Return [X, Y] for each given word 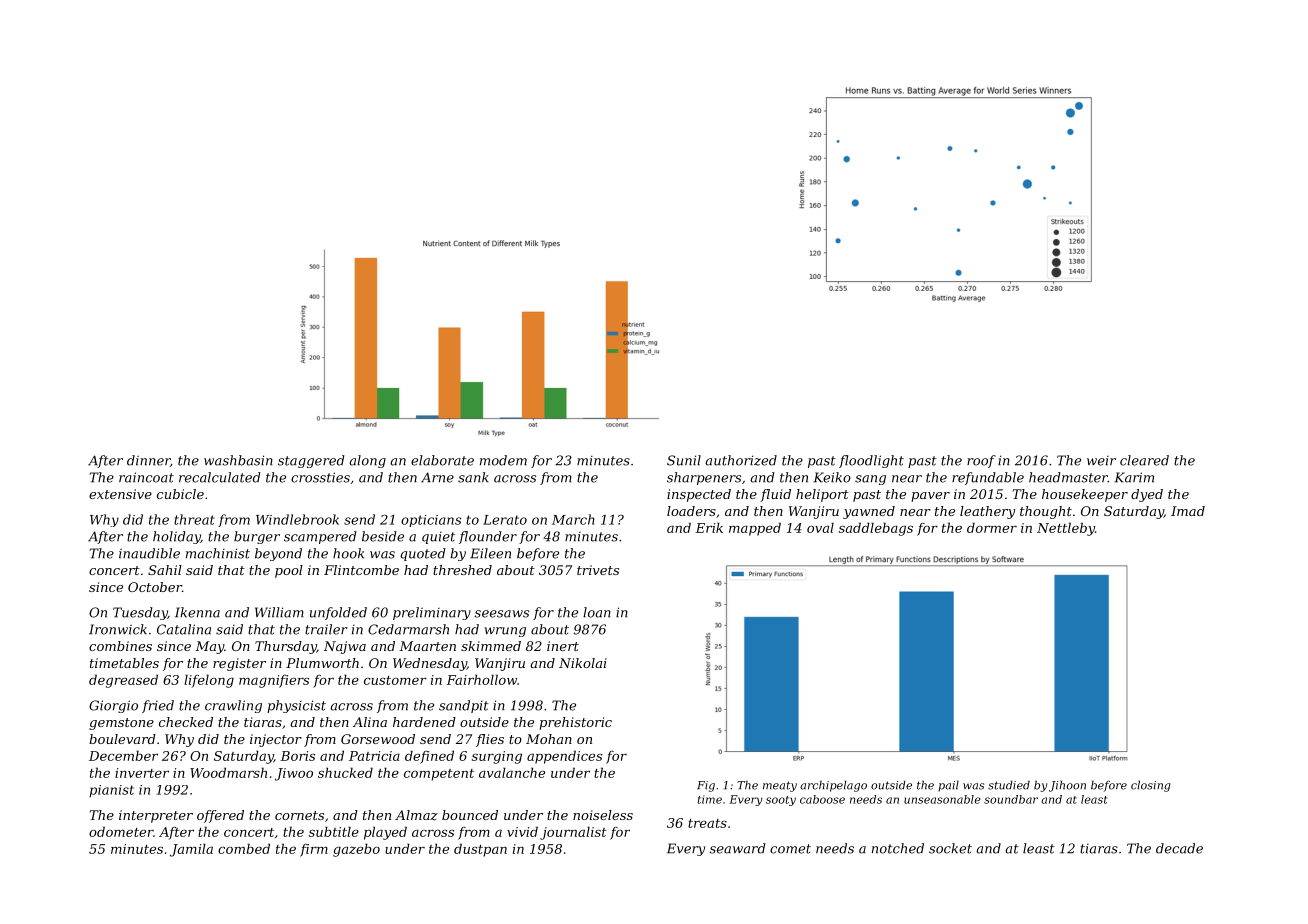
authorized [741, 460]
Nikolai [583, 663]
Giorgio [113, 706]
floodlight [871, 461]
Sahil [165, 570]
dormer [992, 527]
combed [244, 848]
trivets [598, 570]
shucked [345, 772]
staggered [311, 461]
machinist [218, 553]
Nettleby [1066, 529]
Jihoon [1067, 786]
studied [1009, 785]
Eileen [490, 553]
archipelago [833, 786]
